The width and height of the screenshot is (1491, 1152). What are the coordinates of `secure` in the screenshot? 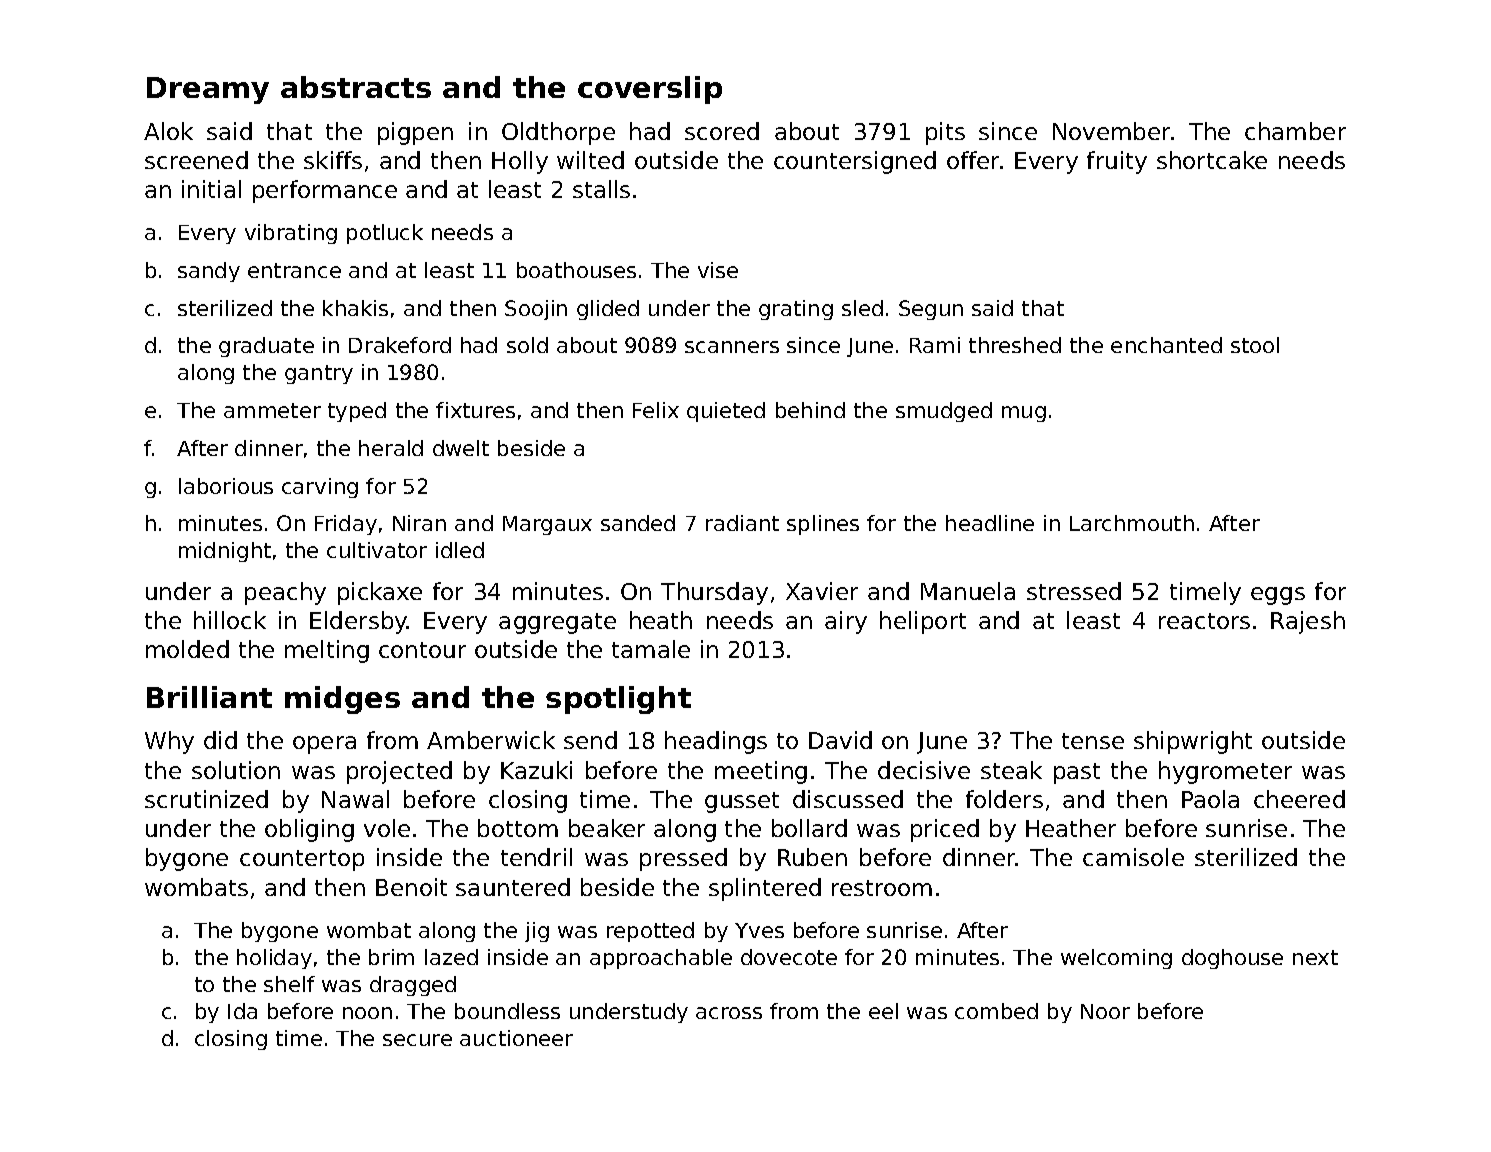 It's located at (417, 1040).
